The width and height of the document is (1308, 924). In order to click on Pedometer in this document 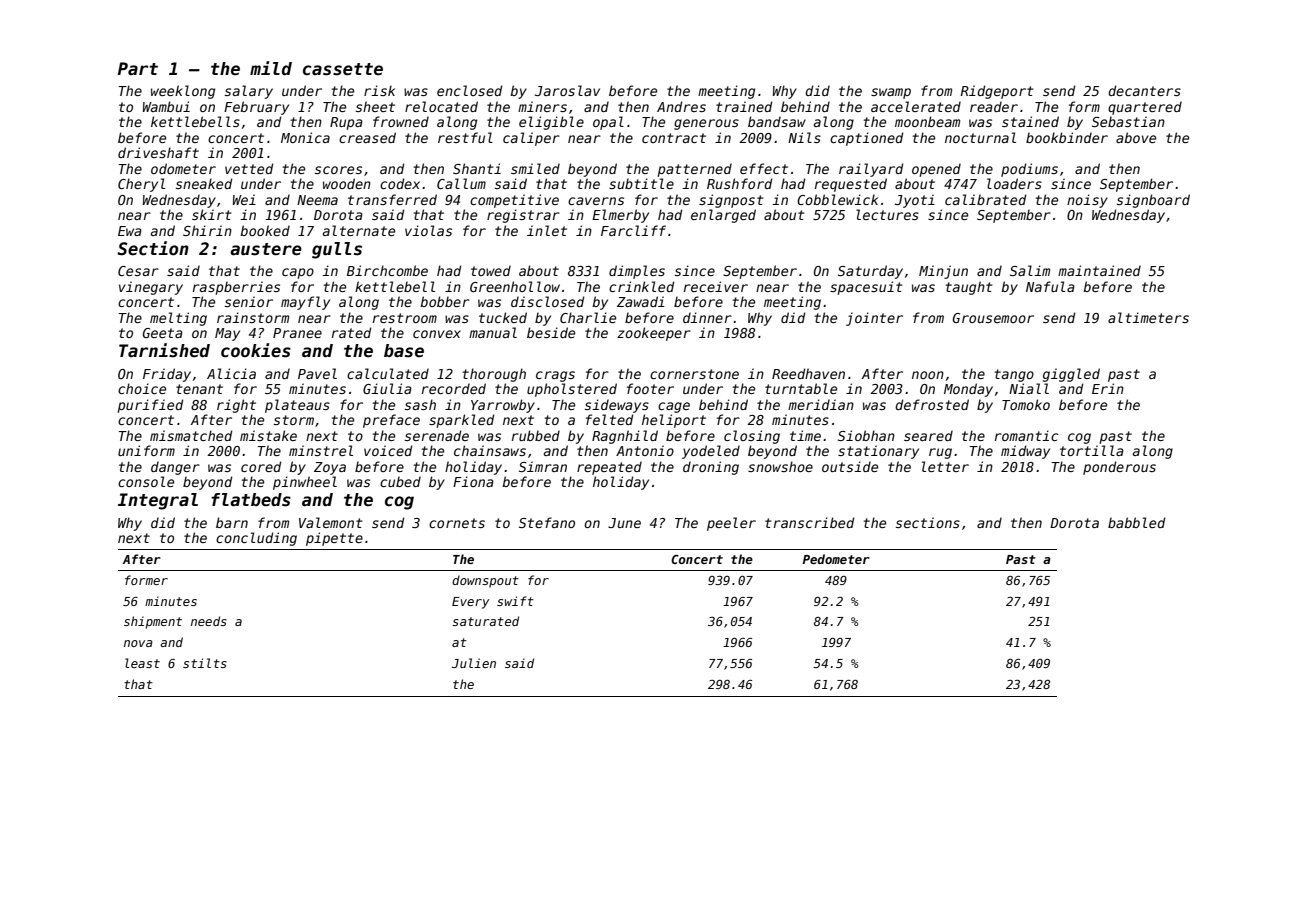, I will do `click(836, 559)`.
